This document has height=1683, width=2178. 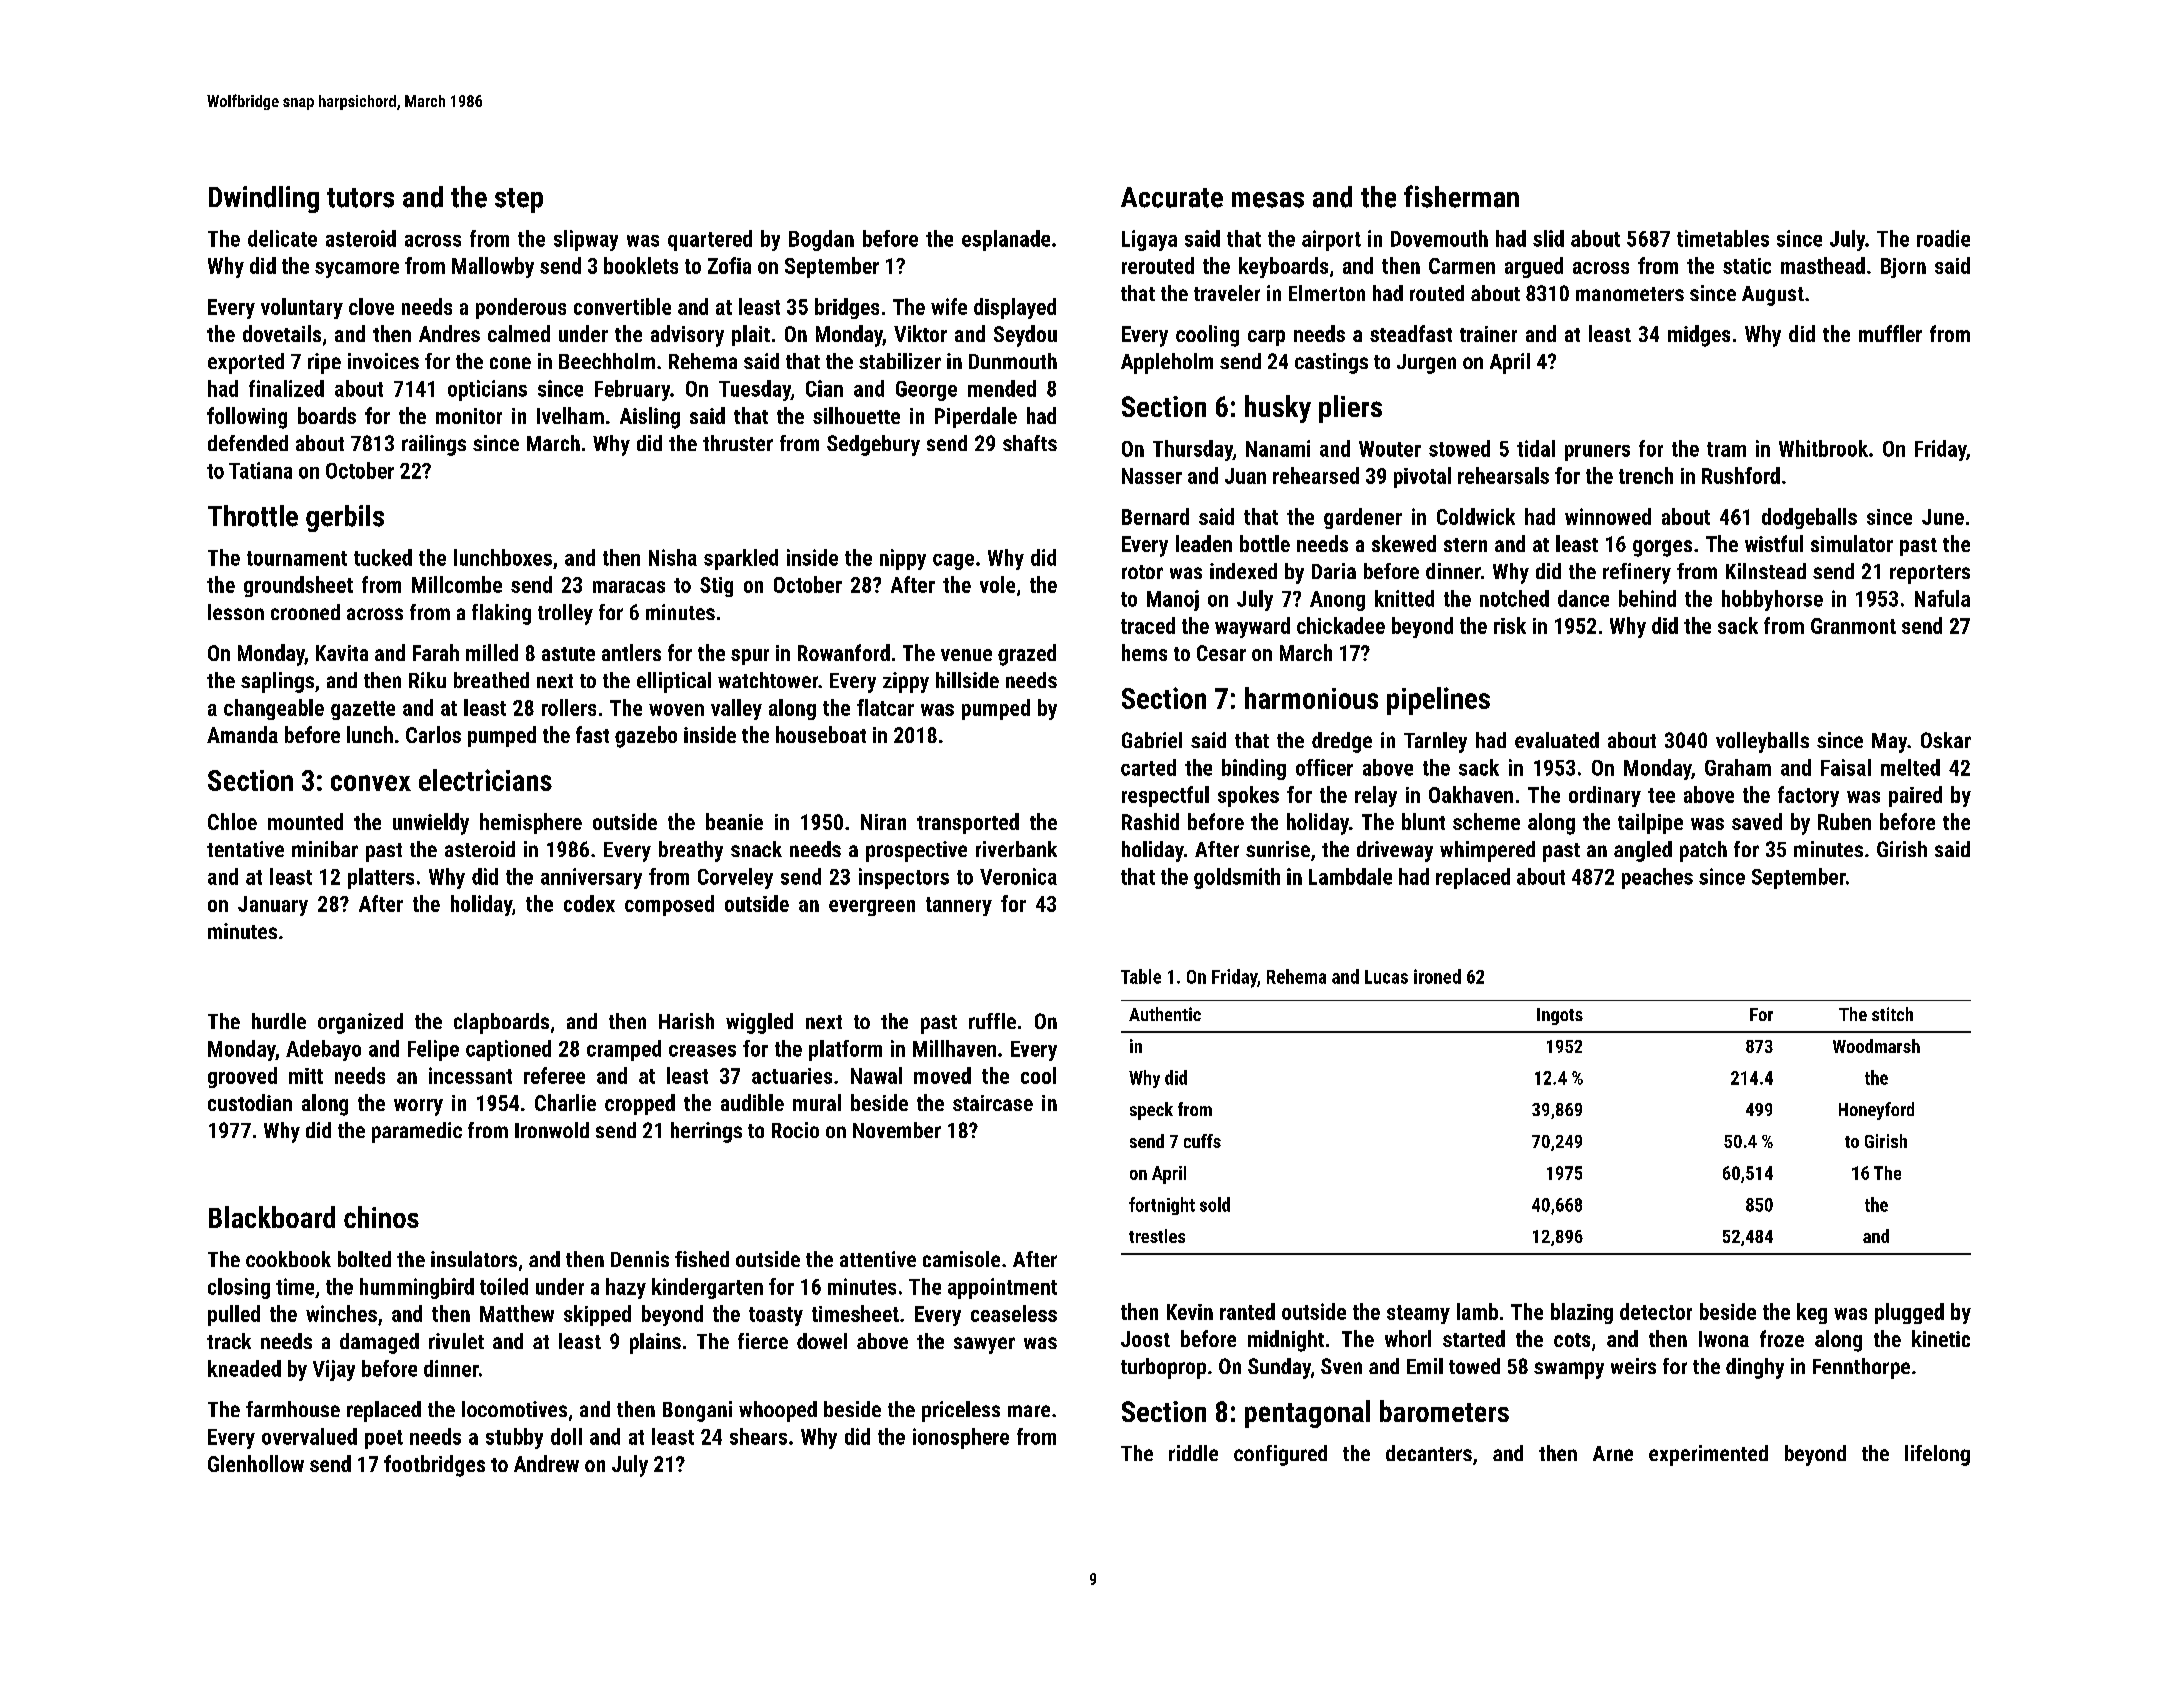 What do you see at coordinates (360, 198) in the document?
I see `tutors` at bounding box center [360, 198].
